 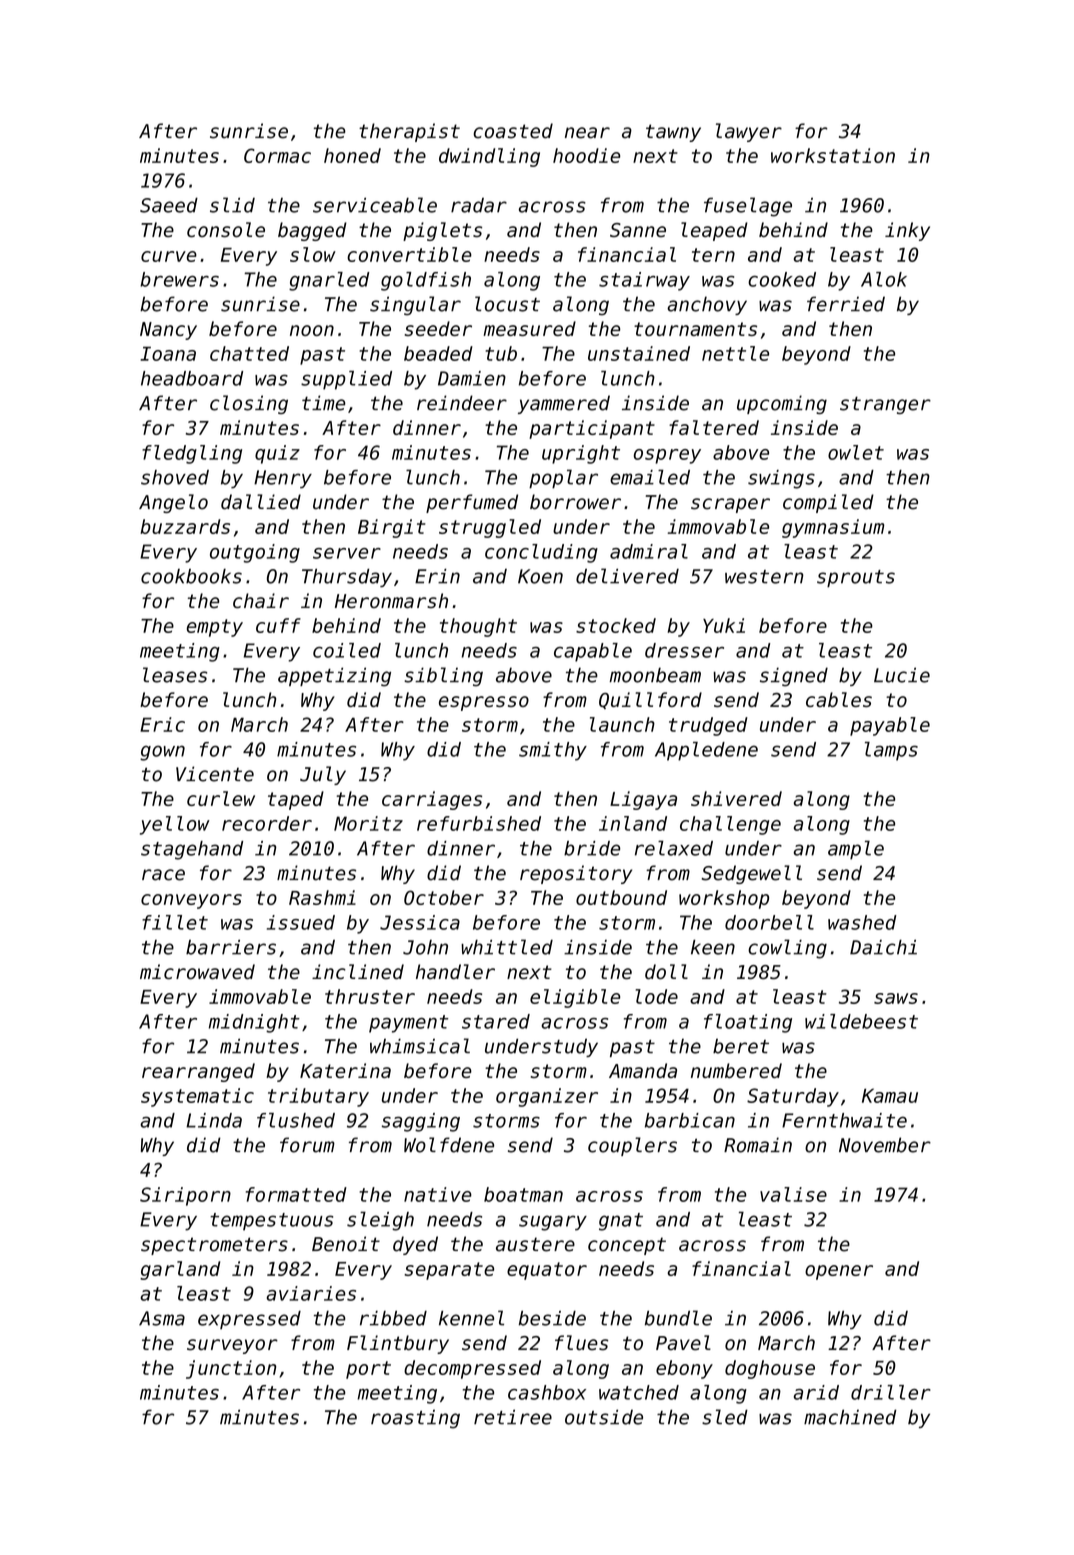 I want to click on beside, so click(x=552, y=1318).
